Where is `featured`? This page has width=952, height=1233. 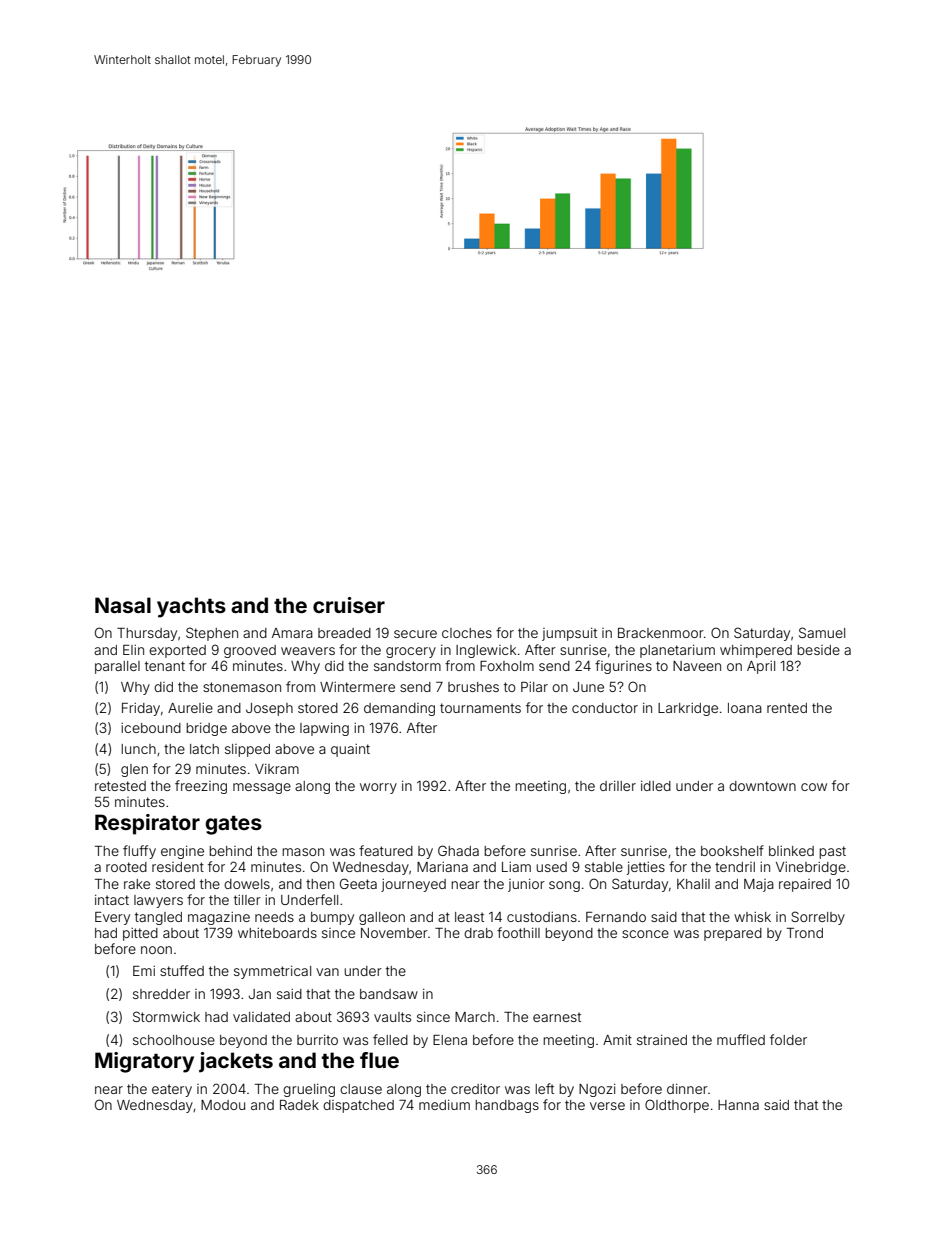 featured is located at coordinates (386, 850).
